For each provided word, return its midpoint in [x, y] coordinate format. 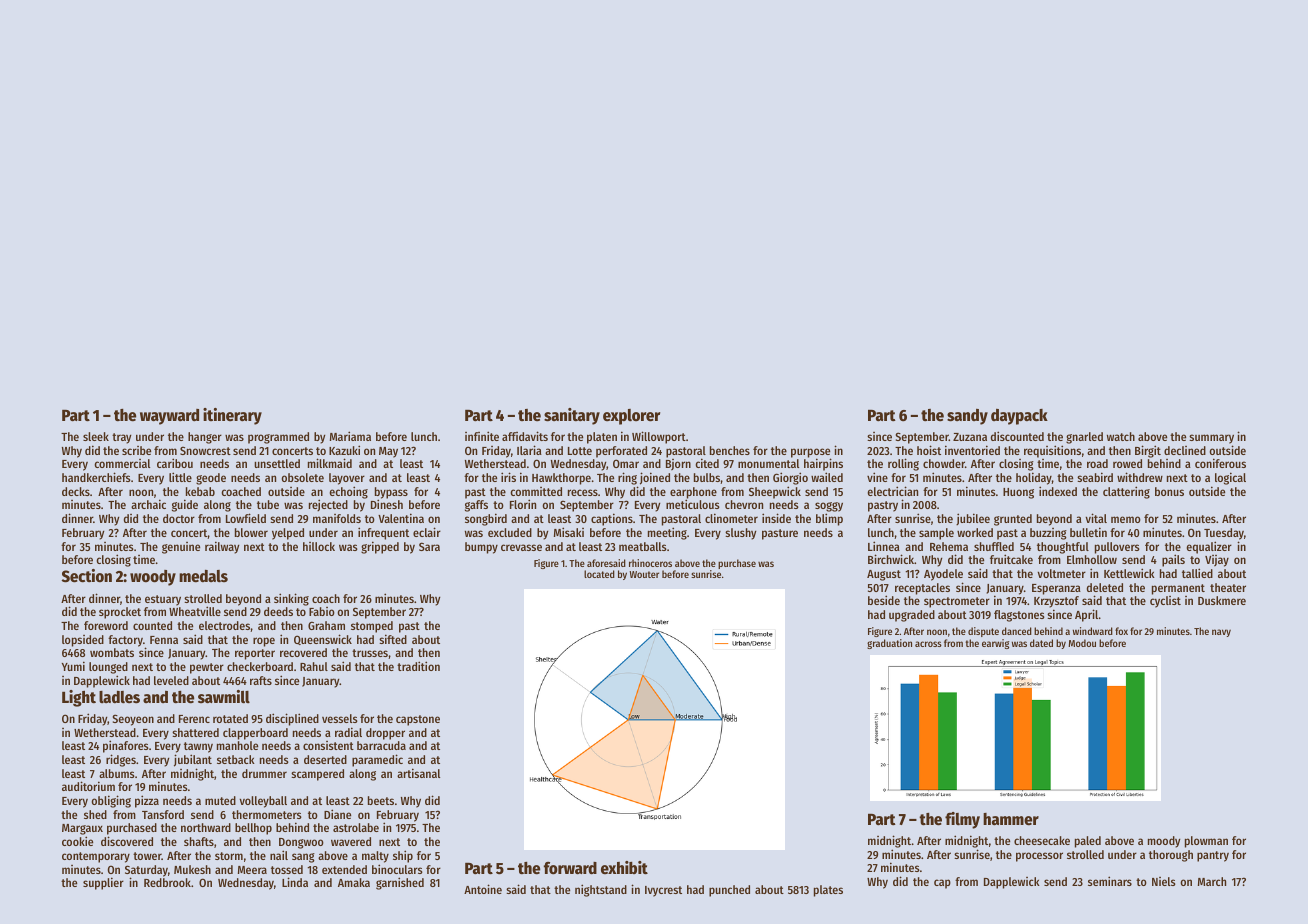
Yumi [73, 666]
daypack [1019, 417]
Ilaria [529, 450]
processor [1039, 857]
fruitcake [1011, 559]
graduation [889, 644]
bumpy [481, 548]
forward [570, 868]
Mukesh [192, 869]
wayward [169, 417]
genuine [181, 548]
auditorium [88, 786]
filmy [962, 820]
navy [1221, 633]
